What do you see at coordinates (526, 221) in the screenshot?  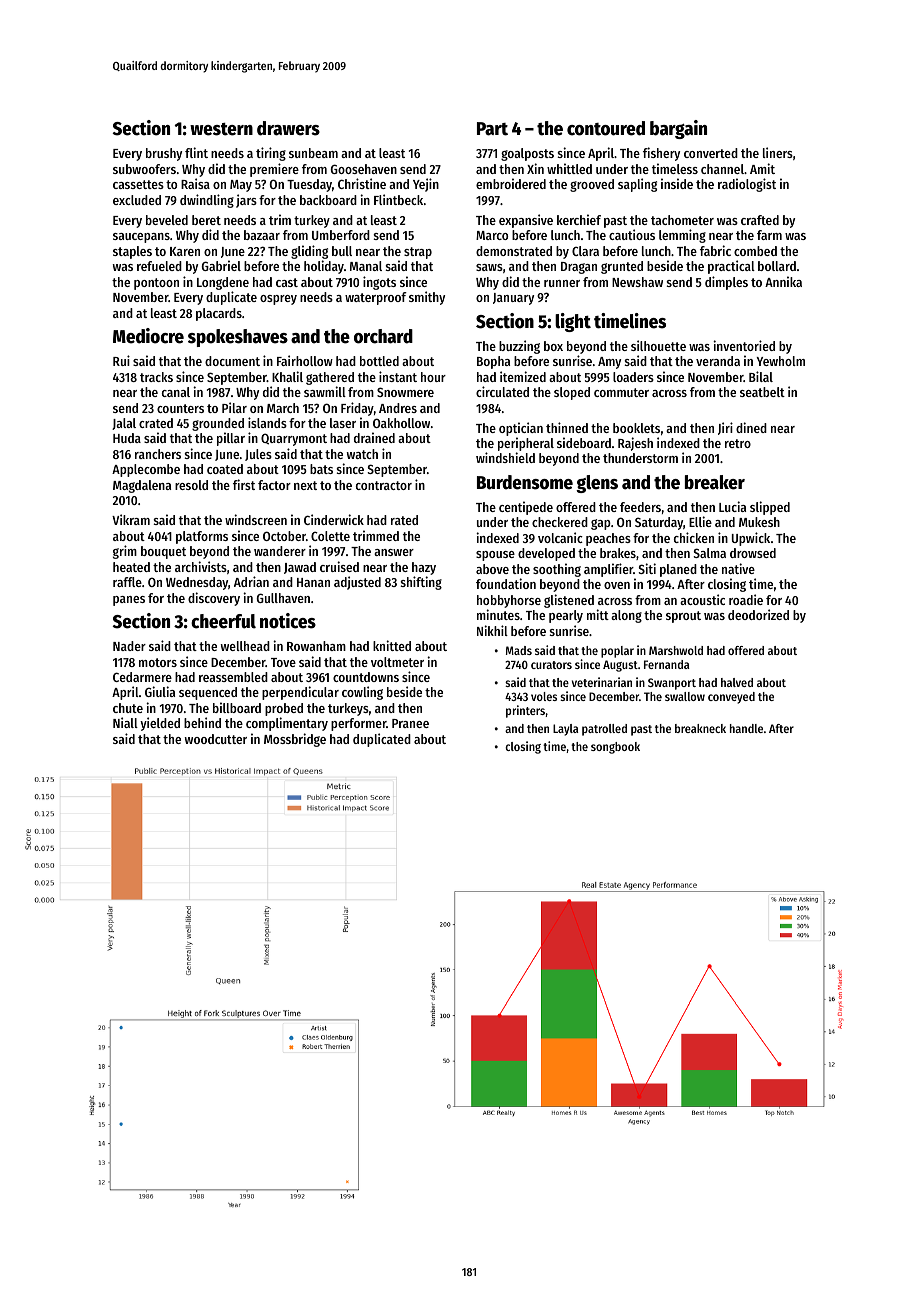 I see `expansive` at bounding box center [526, 221].
